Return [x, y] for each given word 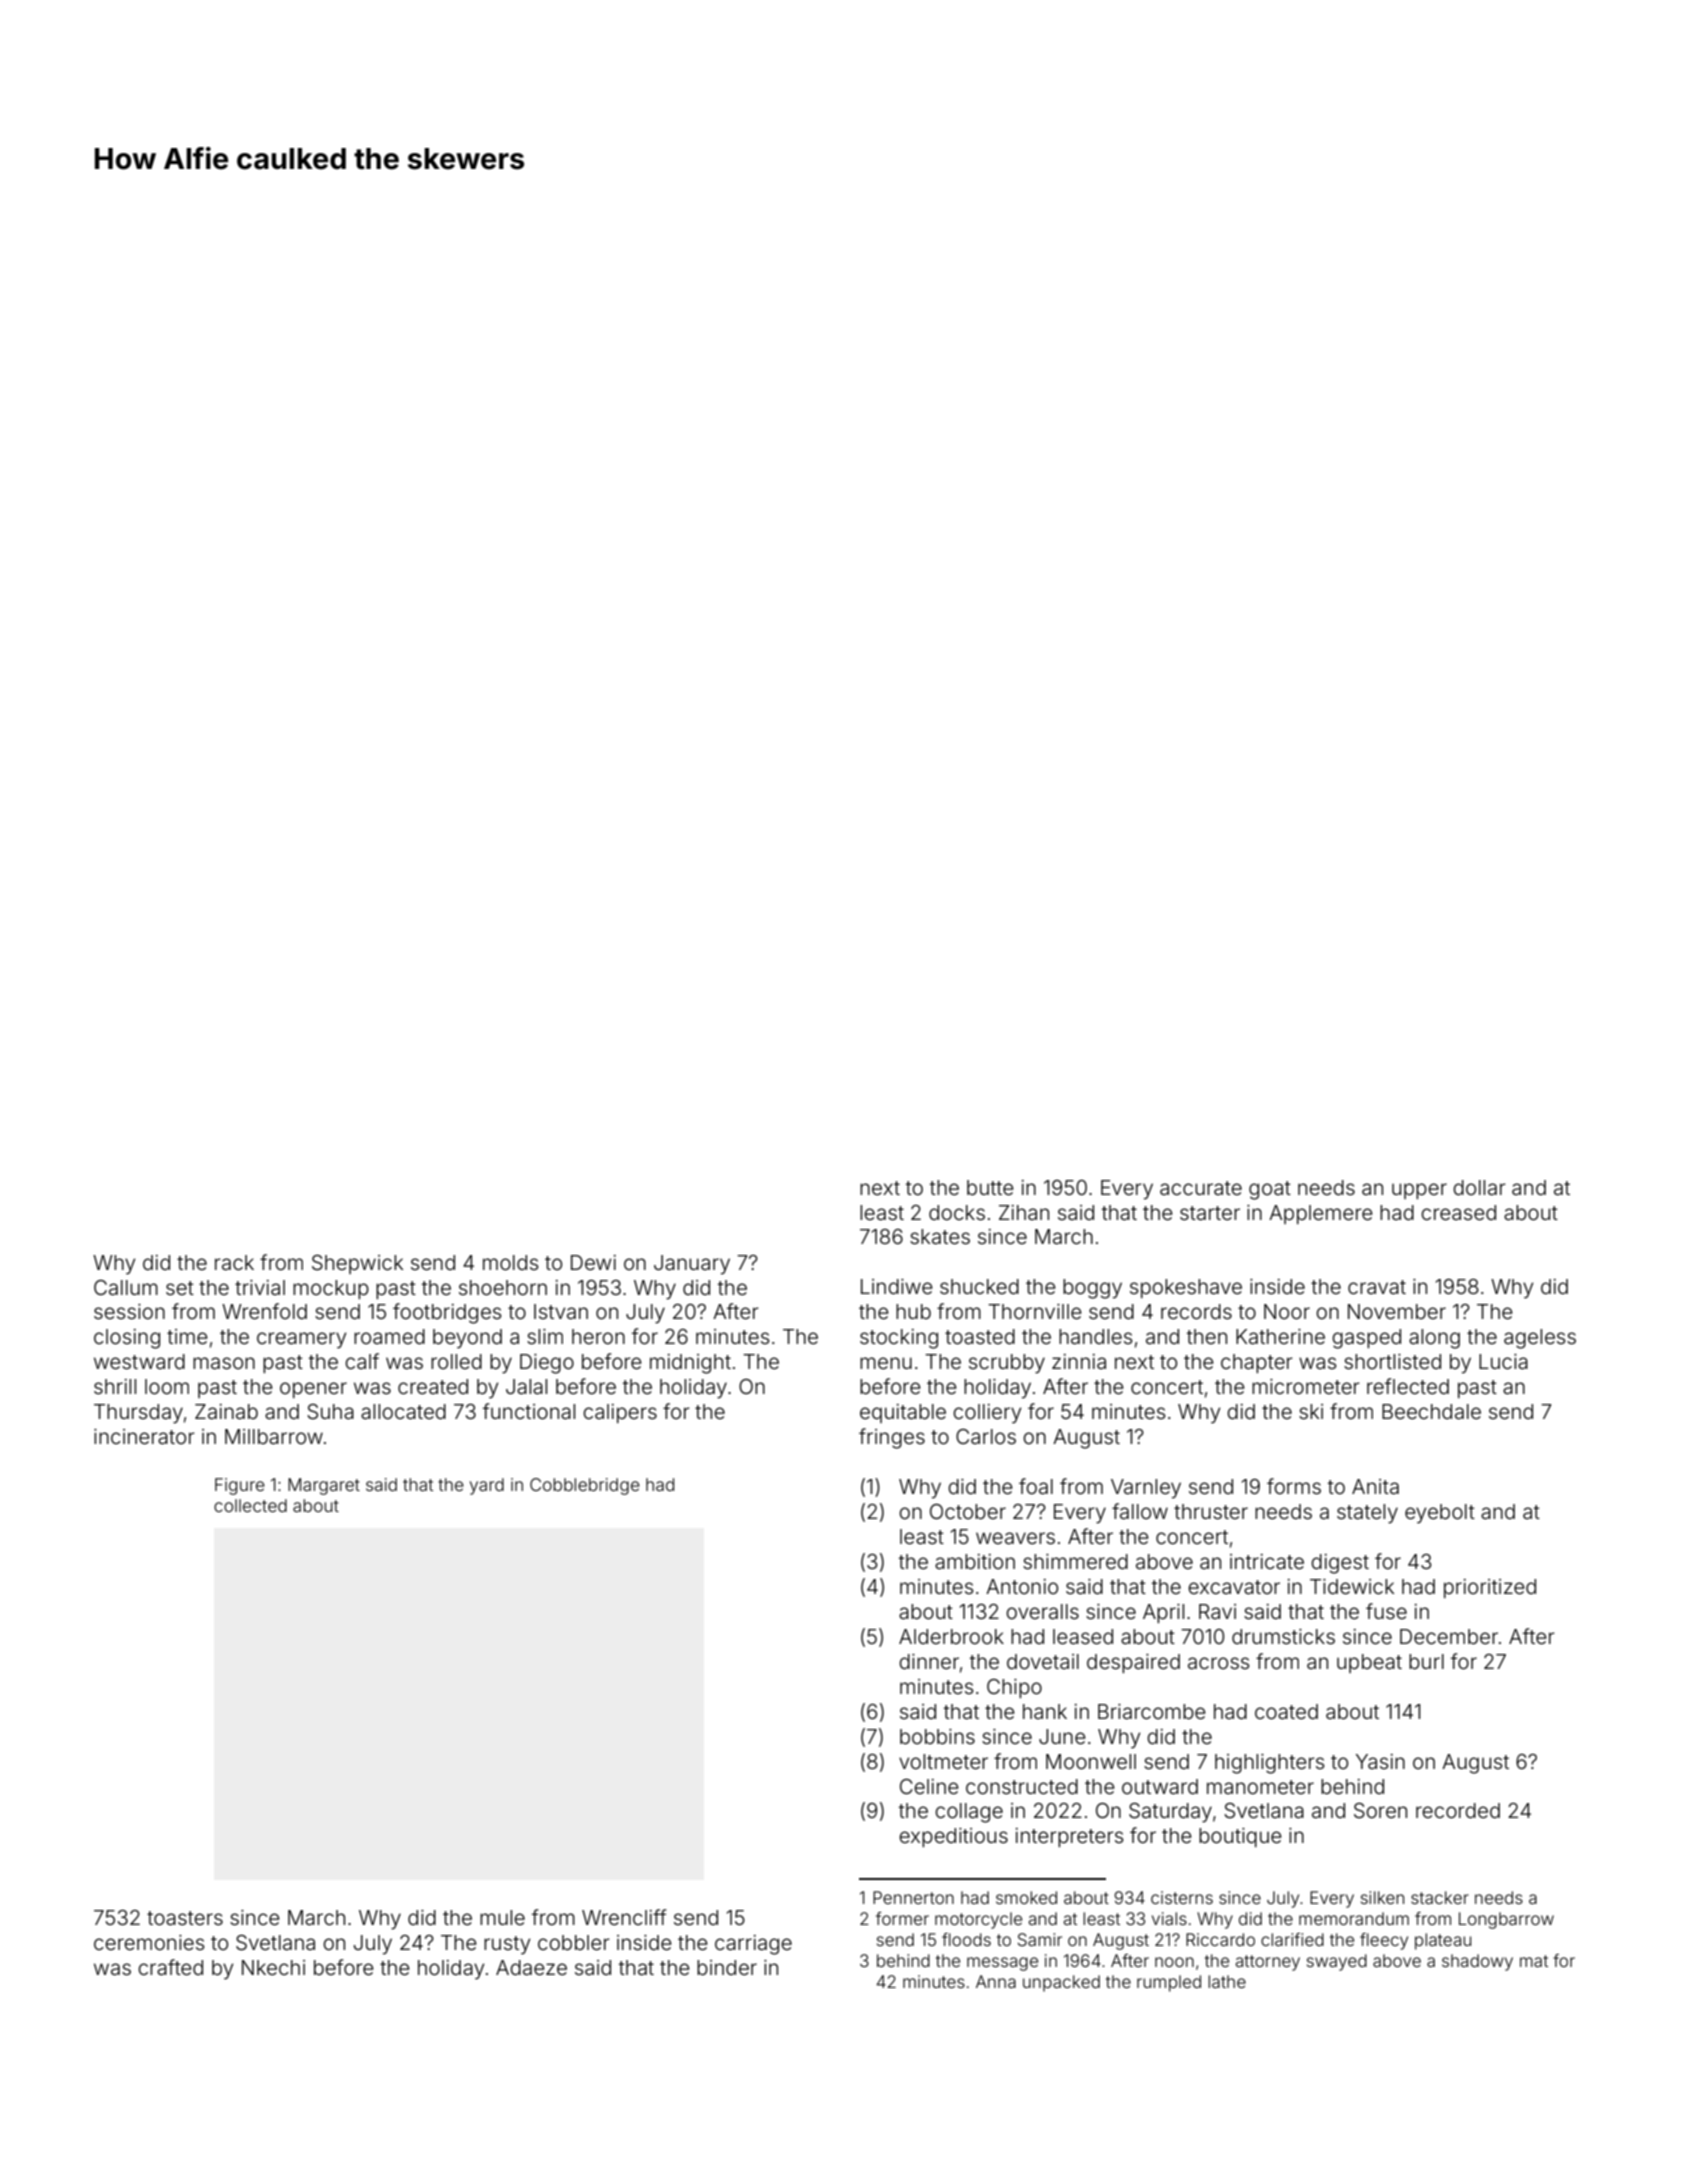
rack [234, 1262]
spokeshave [1186, 1288]
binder [727, 1967]
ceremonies [149, 1942]
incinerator [144, 1436]
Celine [929, 1786]
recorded [1458, 1810]
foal [1036, 1486]
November [1397, 1311]
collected [250, 1505]
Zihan [1024, 1212]
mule [502, 1917]
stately [1367, 1514]
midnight [690, 1364]
